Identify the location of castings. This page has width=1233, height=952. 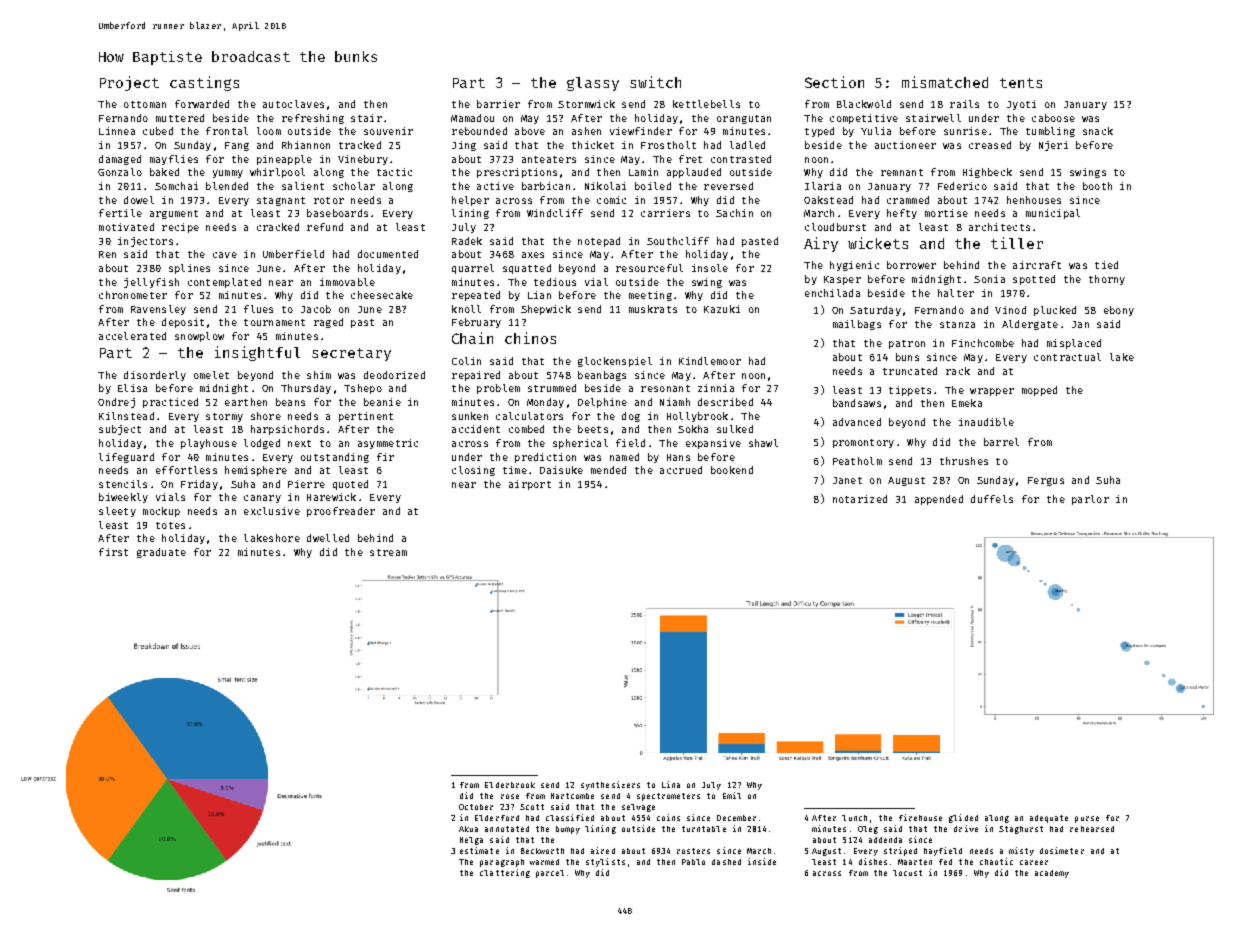
(204, 83).
